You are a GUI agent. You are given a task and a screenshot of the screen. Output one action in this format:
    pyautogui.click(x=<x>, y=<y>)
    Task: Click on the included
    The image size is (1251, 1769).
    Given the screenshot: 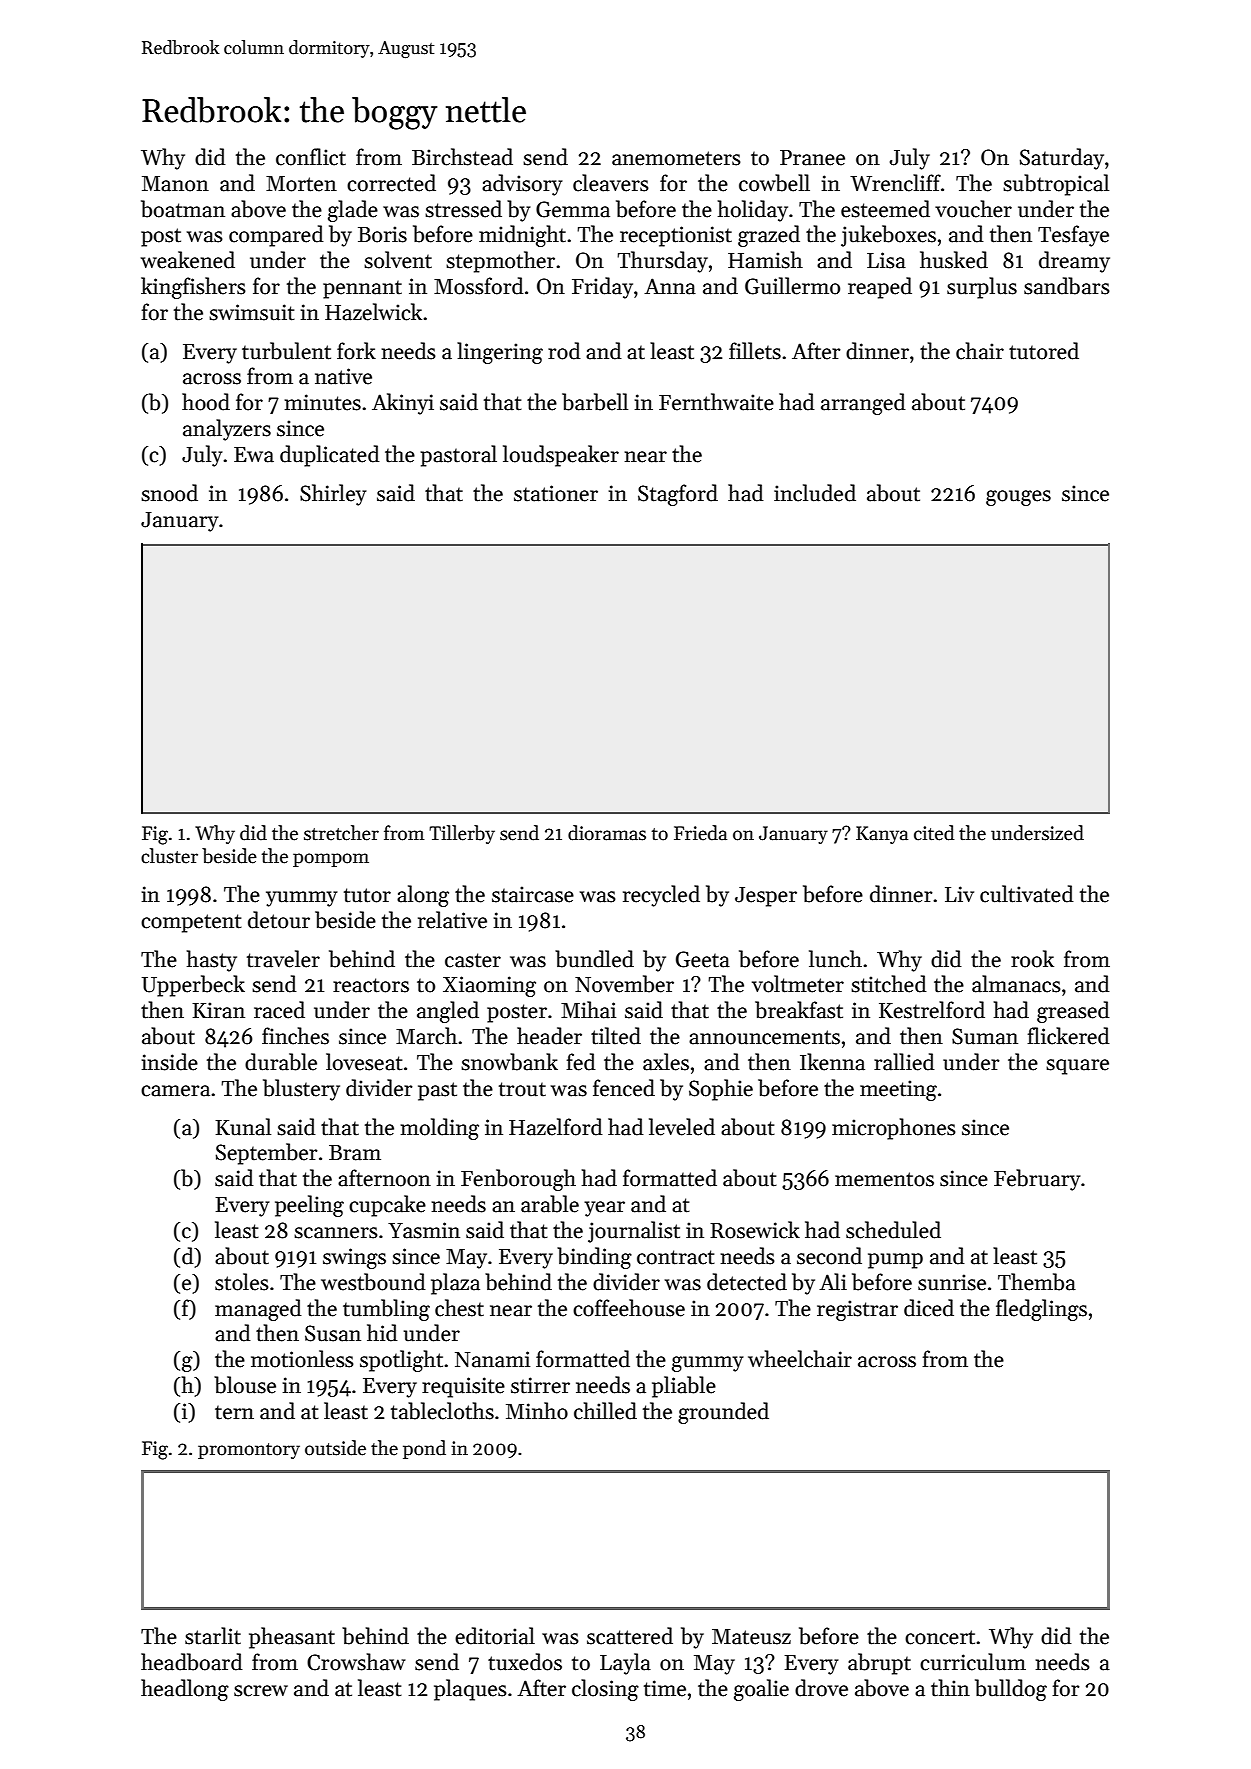 What is the action you would take?
    pyautogui.click(x=815, y=493)
